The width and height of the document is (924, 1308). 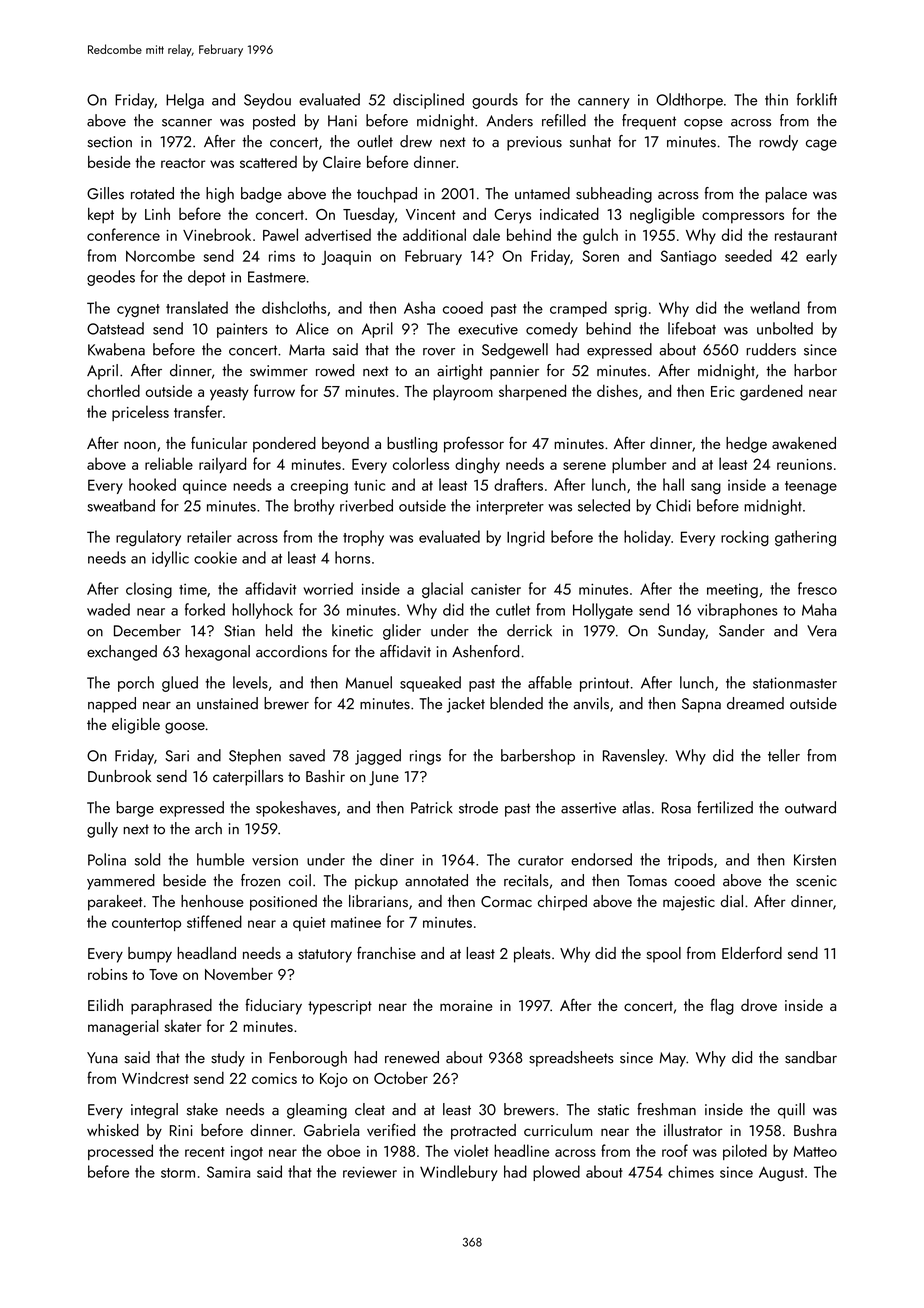 What do you see at coordinates (810, 807) in the document?
I see `outward` at bounding box center [810, 807].
